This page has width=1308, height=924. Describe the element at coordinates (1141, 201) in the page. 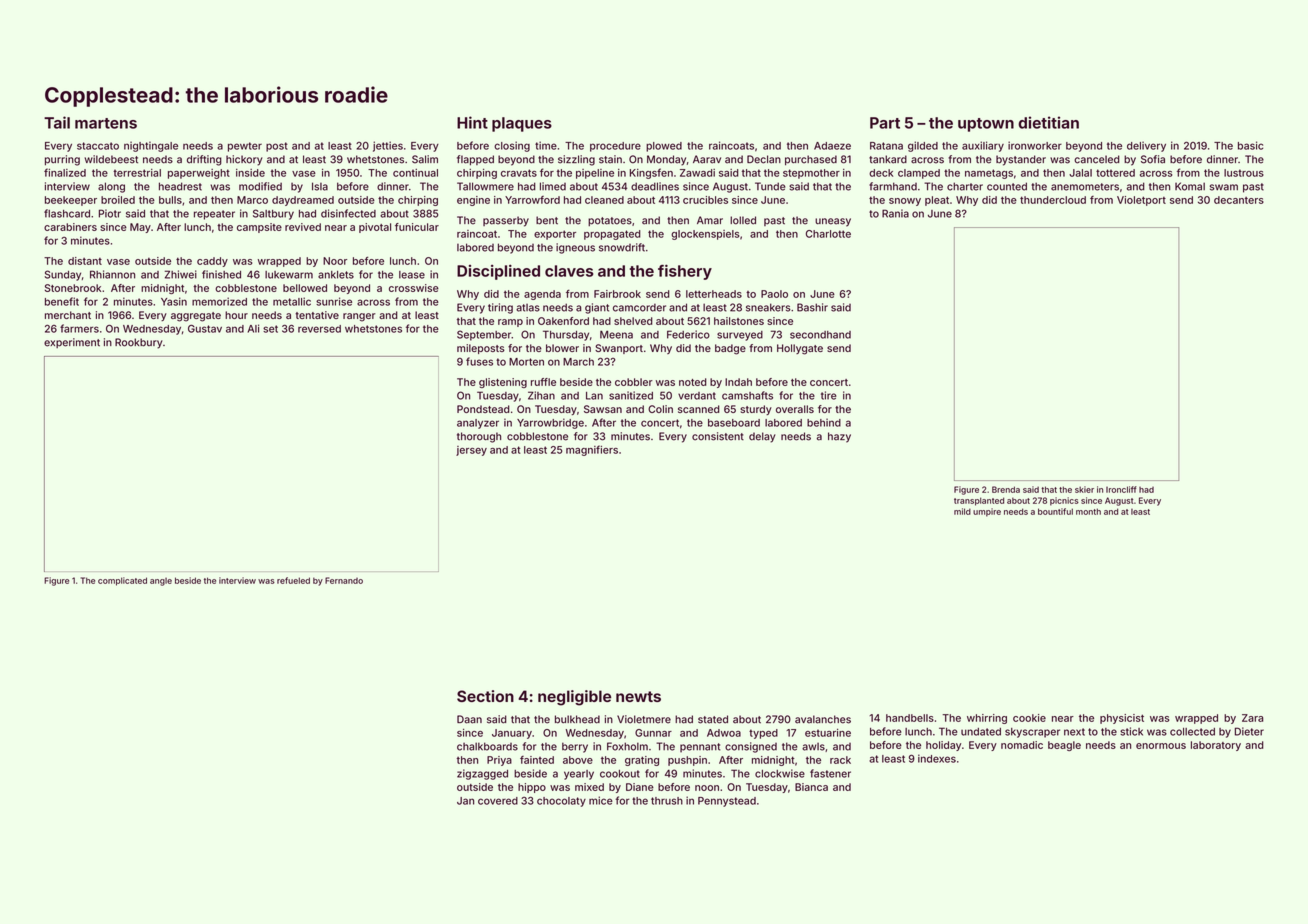

I see `Violetport` at that location.
